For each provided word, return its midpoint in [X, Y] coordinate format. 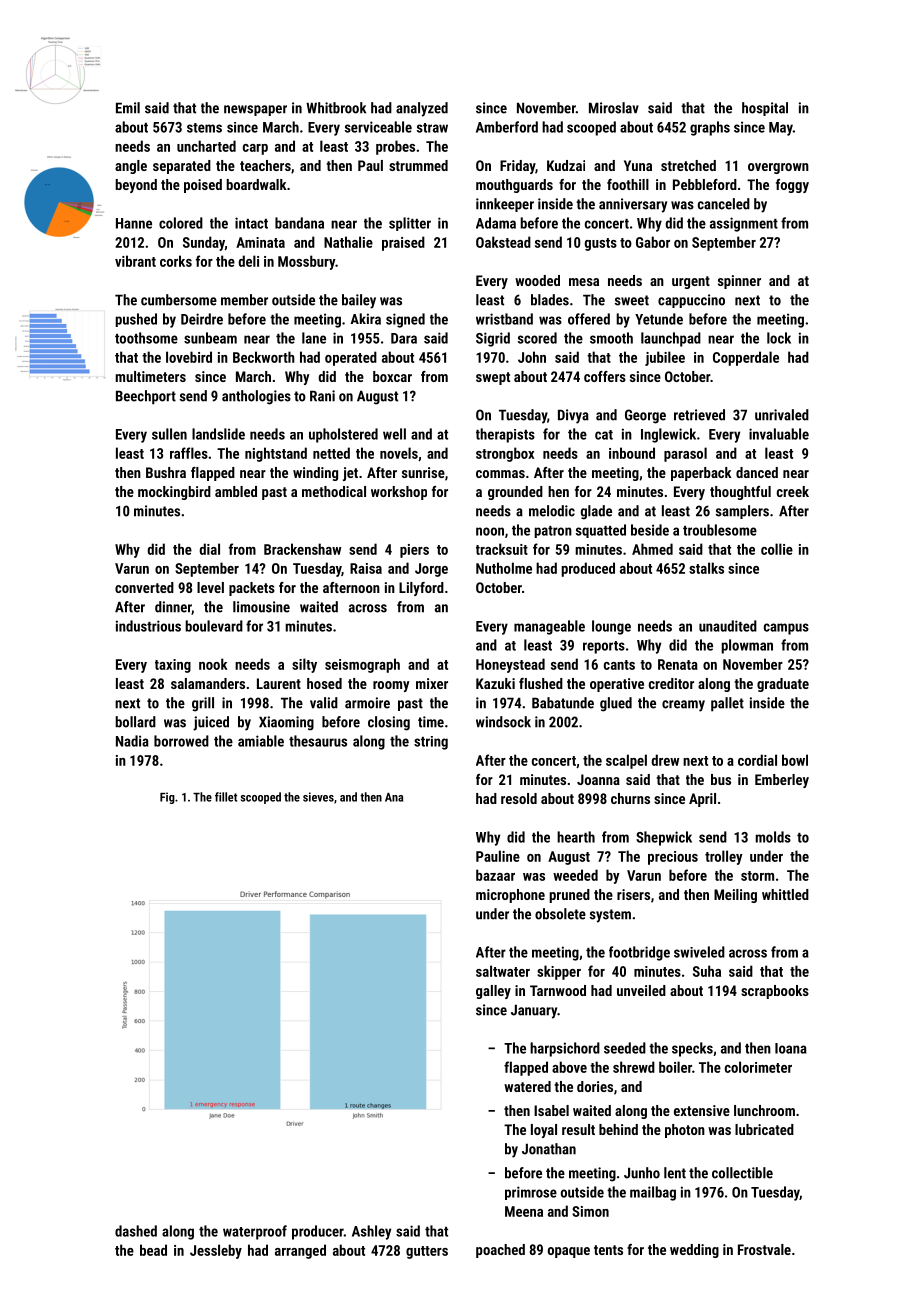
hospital [765, 109]
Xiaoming [286, 723]
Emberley [782, 781]
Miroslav [614, 108]
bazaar [495, 875]
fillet [226, 797]
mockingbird [174, 493]
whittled [785, 894]
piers [414, 551]
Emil [128, 108]
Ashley [371, 1232]
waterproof [255, 1232]
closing [389, 723]
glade [596, 512]
